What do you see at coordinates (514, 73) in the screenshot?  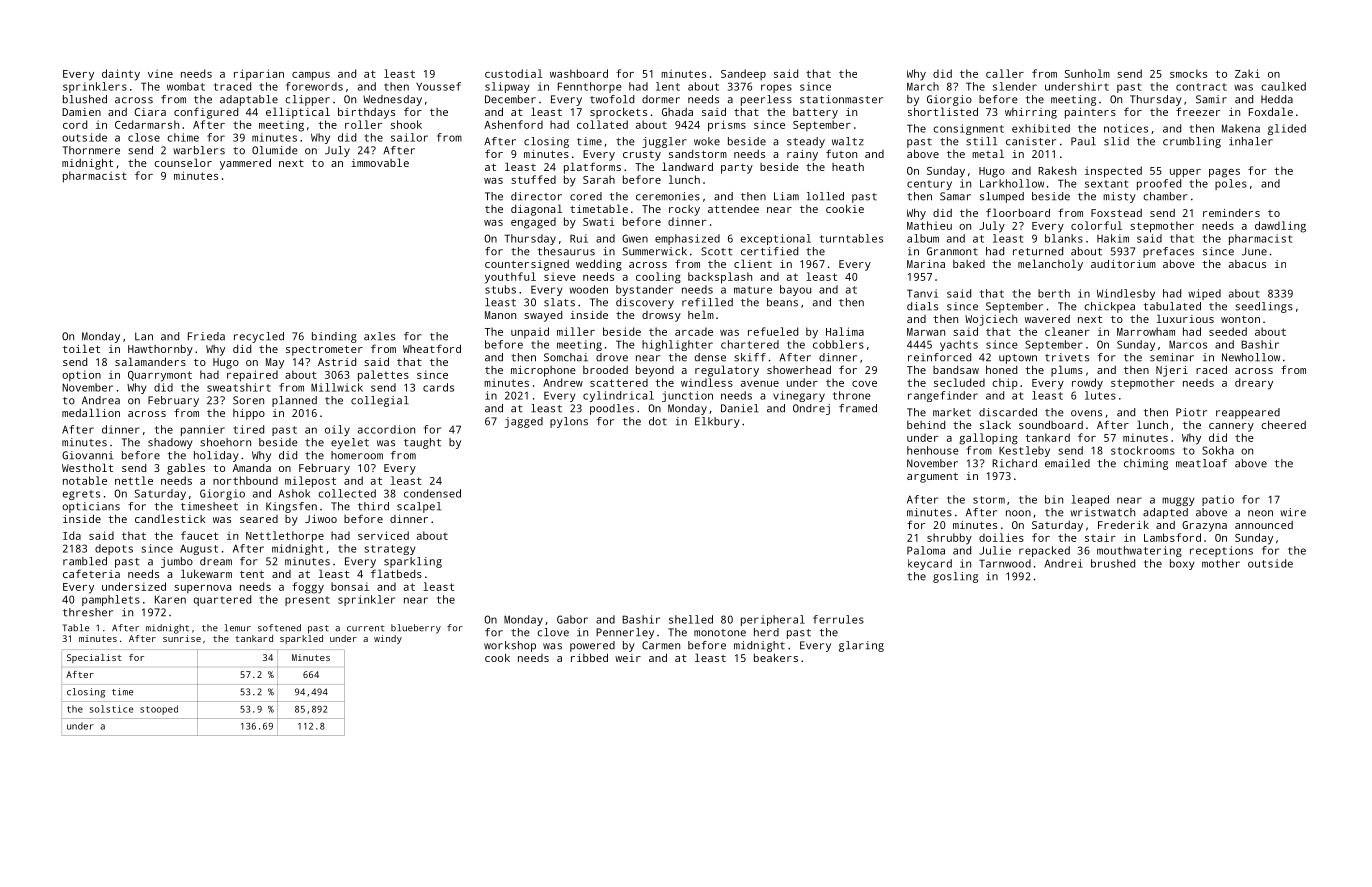 I see `custodial` at bounding box center [514, 73].
